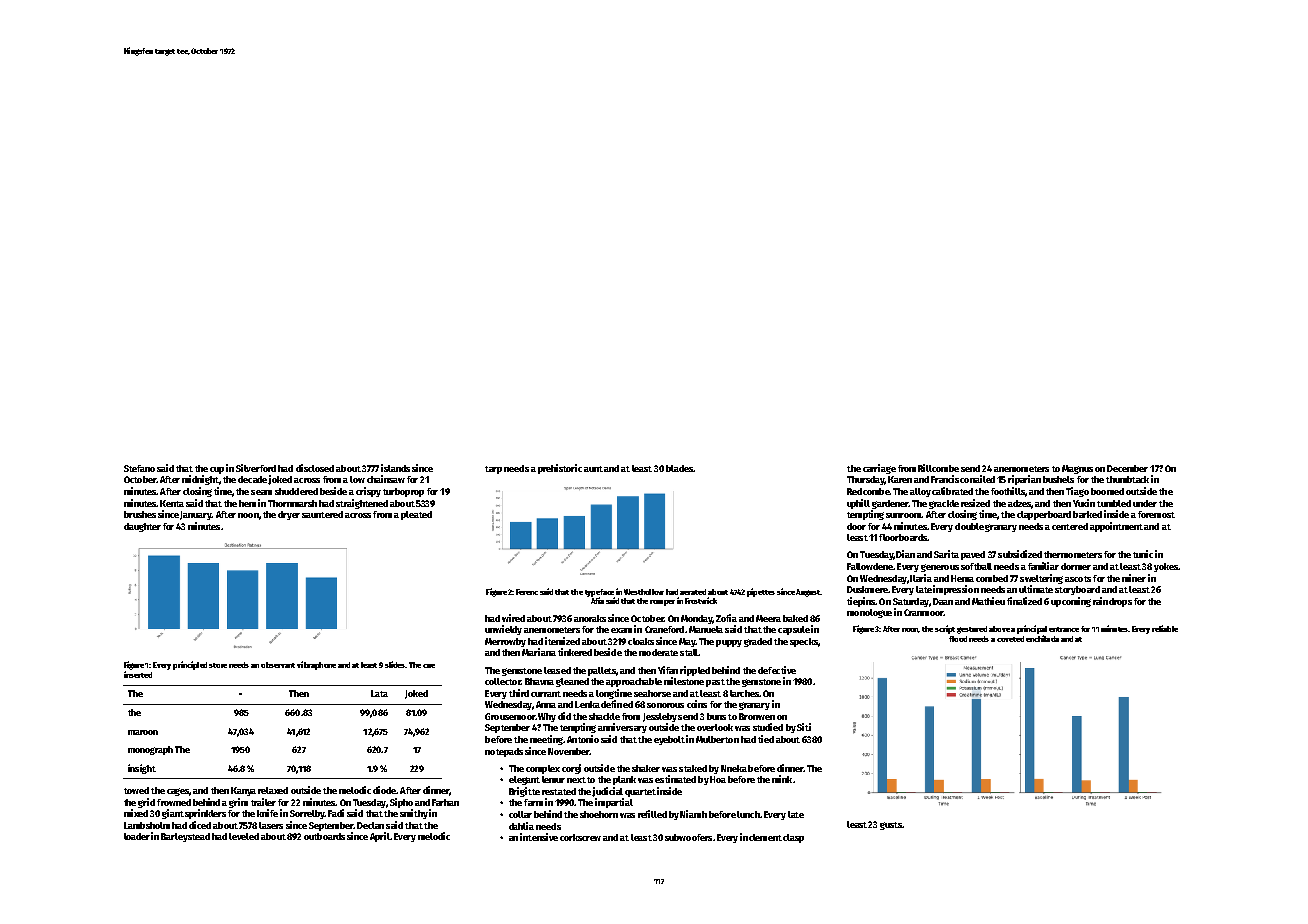  Describe the element at coordinates (669, 740) in the screenshot. I see `eyebolt` at that location.
